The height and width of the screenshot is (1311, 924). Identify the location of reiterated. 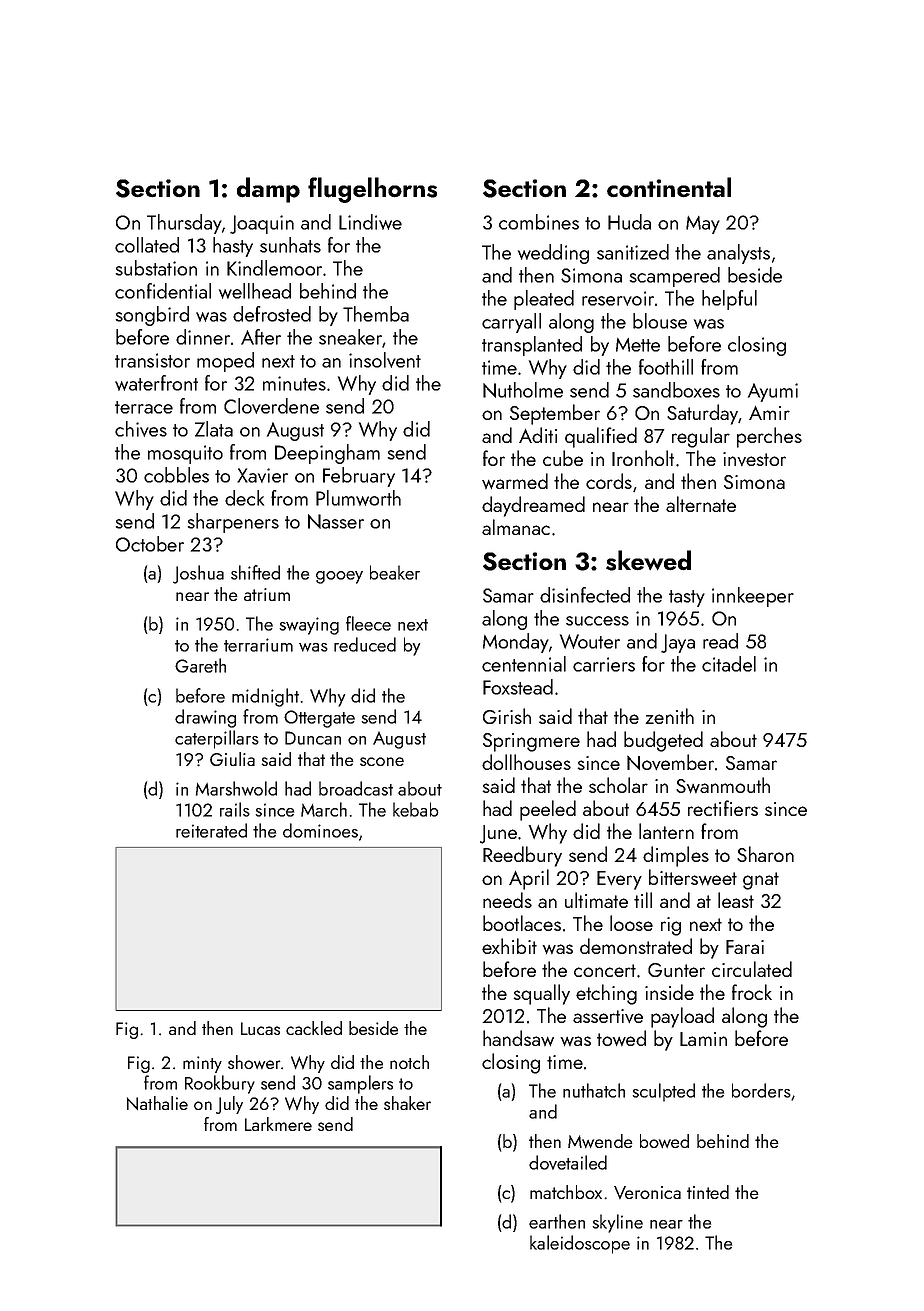
(211, 830).
